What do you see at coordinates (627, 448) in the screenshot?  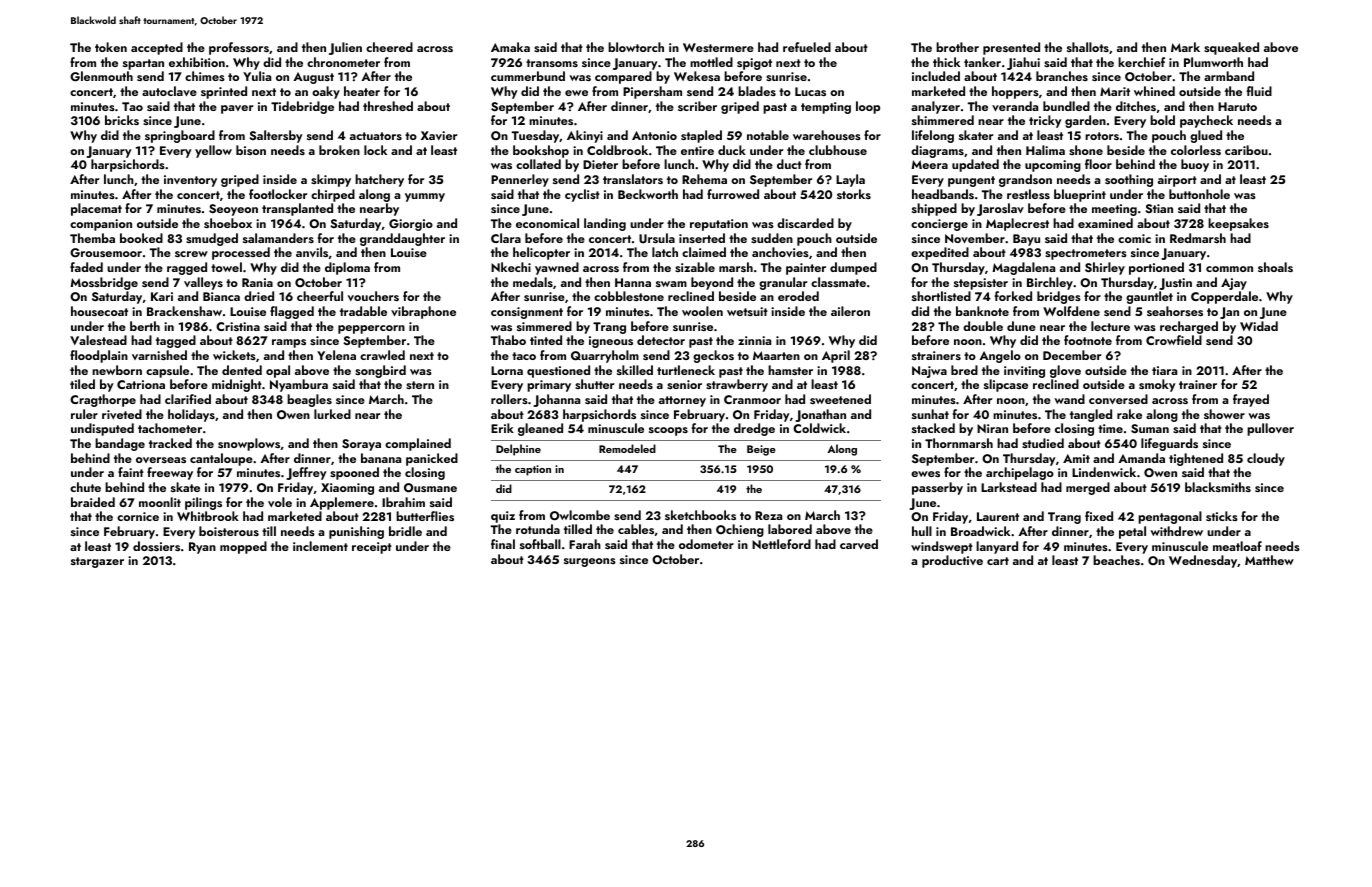 I see `Remodeled` at bounding box center [627, 448].
